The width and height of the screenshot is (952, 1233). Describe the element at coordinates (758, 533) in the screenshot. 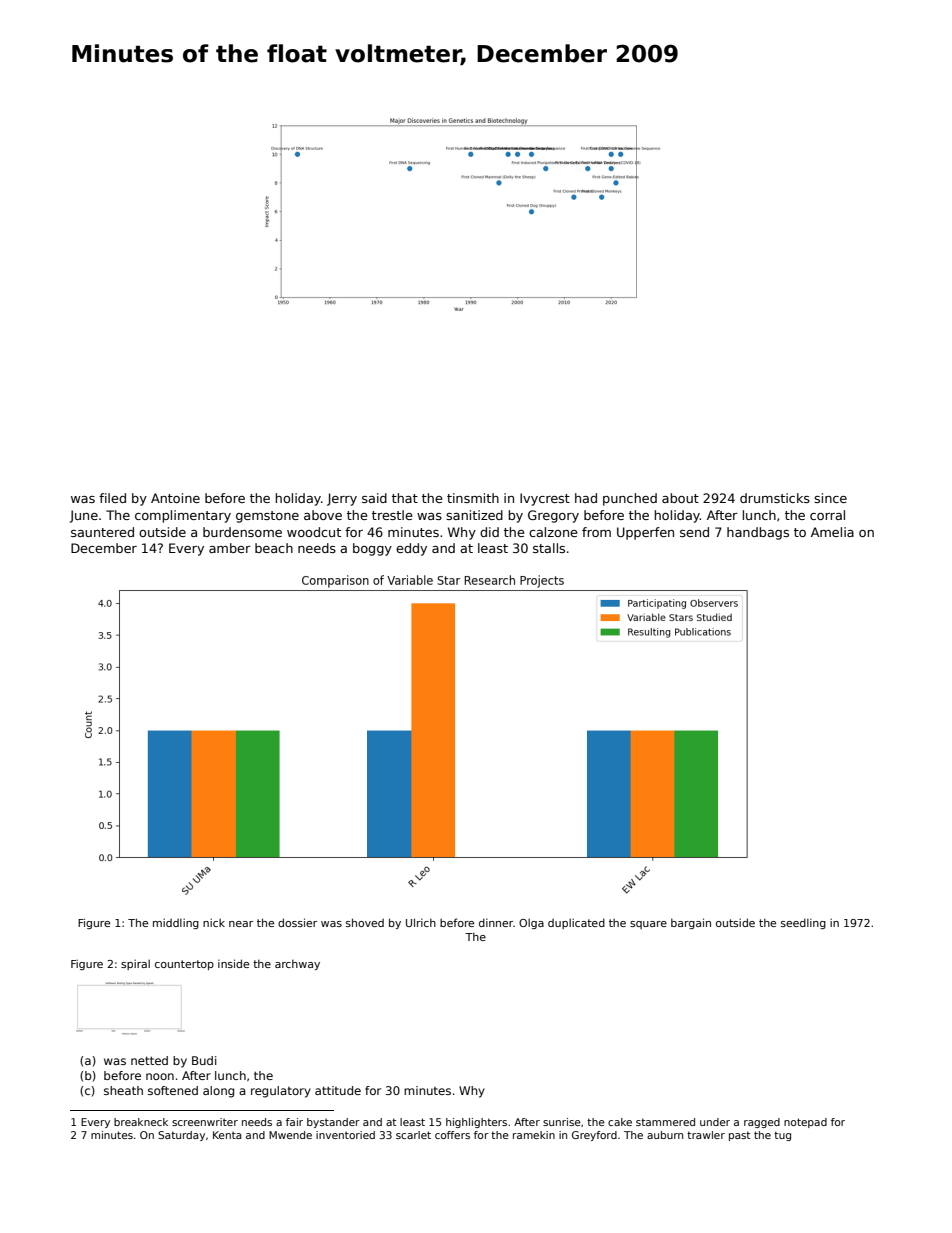

I see `handbags` at that location.
